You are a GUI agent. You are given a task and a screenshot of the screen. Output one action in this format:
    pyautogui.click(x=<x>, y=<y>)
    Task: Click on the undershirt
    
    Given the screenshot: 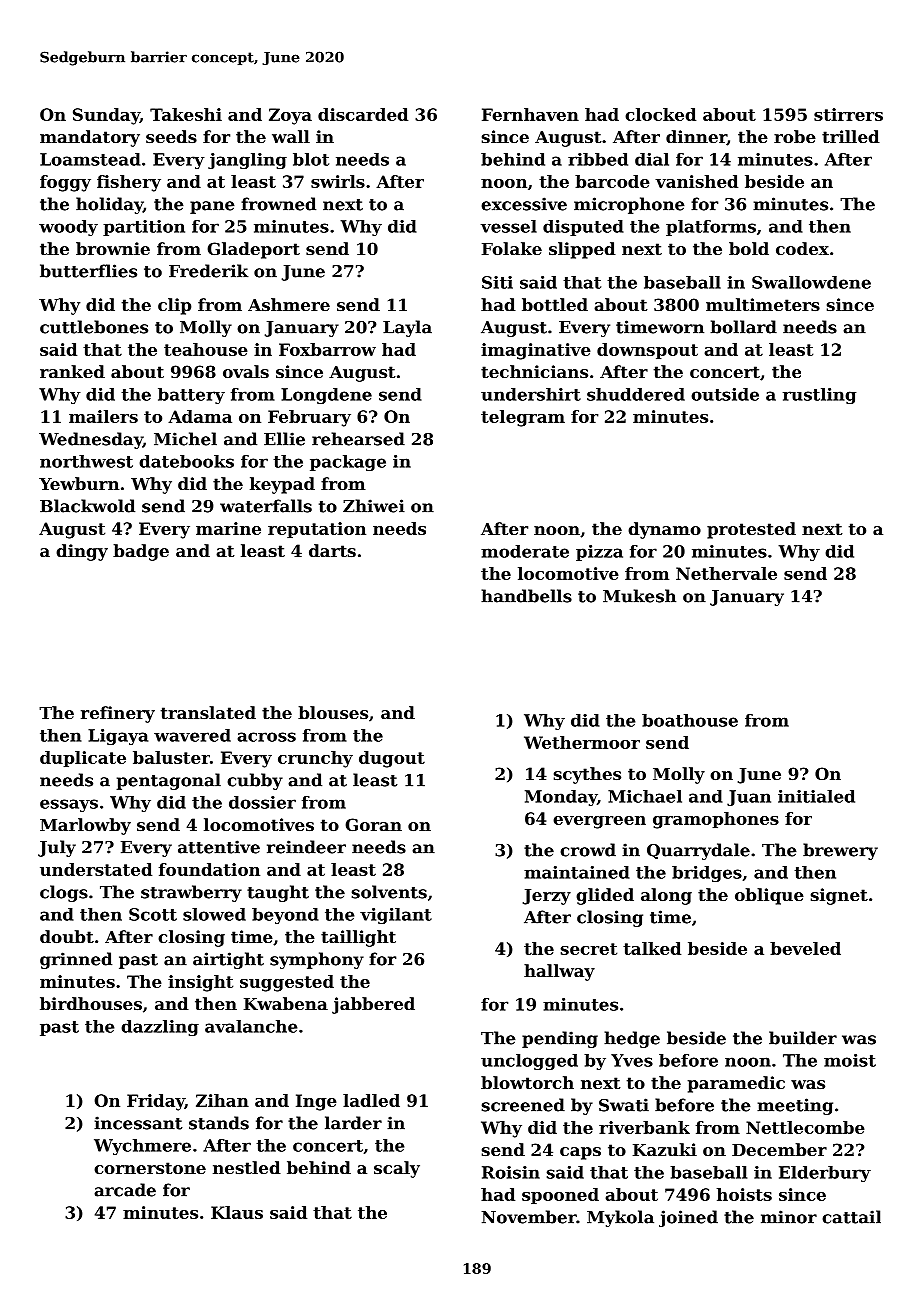 What is the action you would take?
    pyautogui.click(x=531, y=394)
